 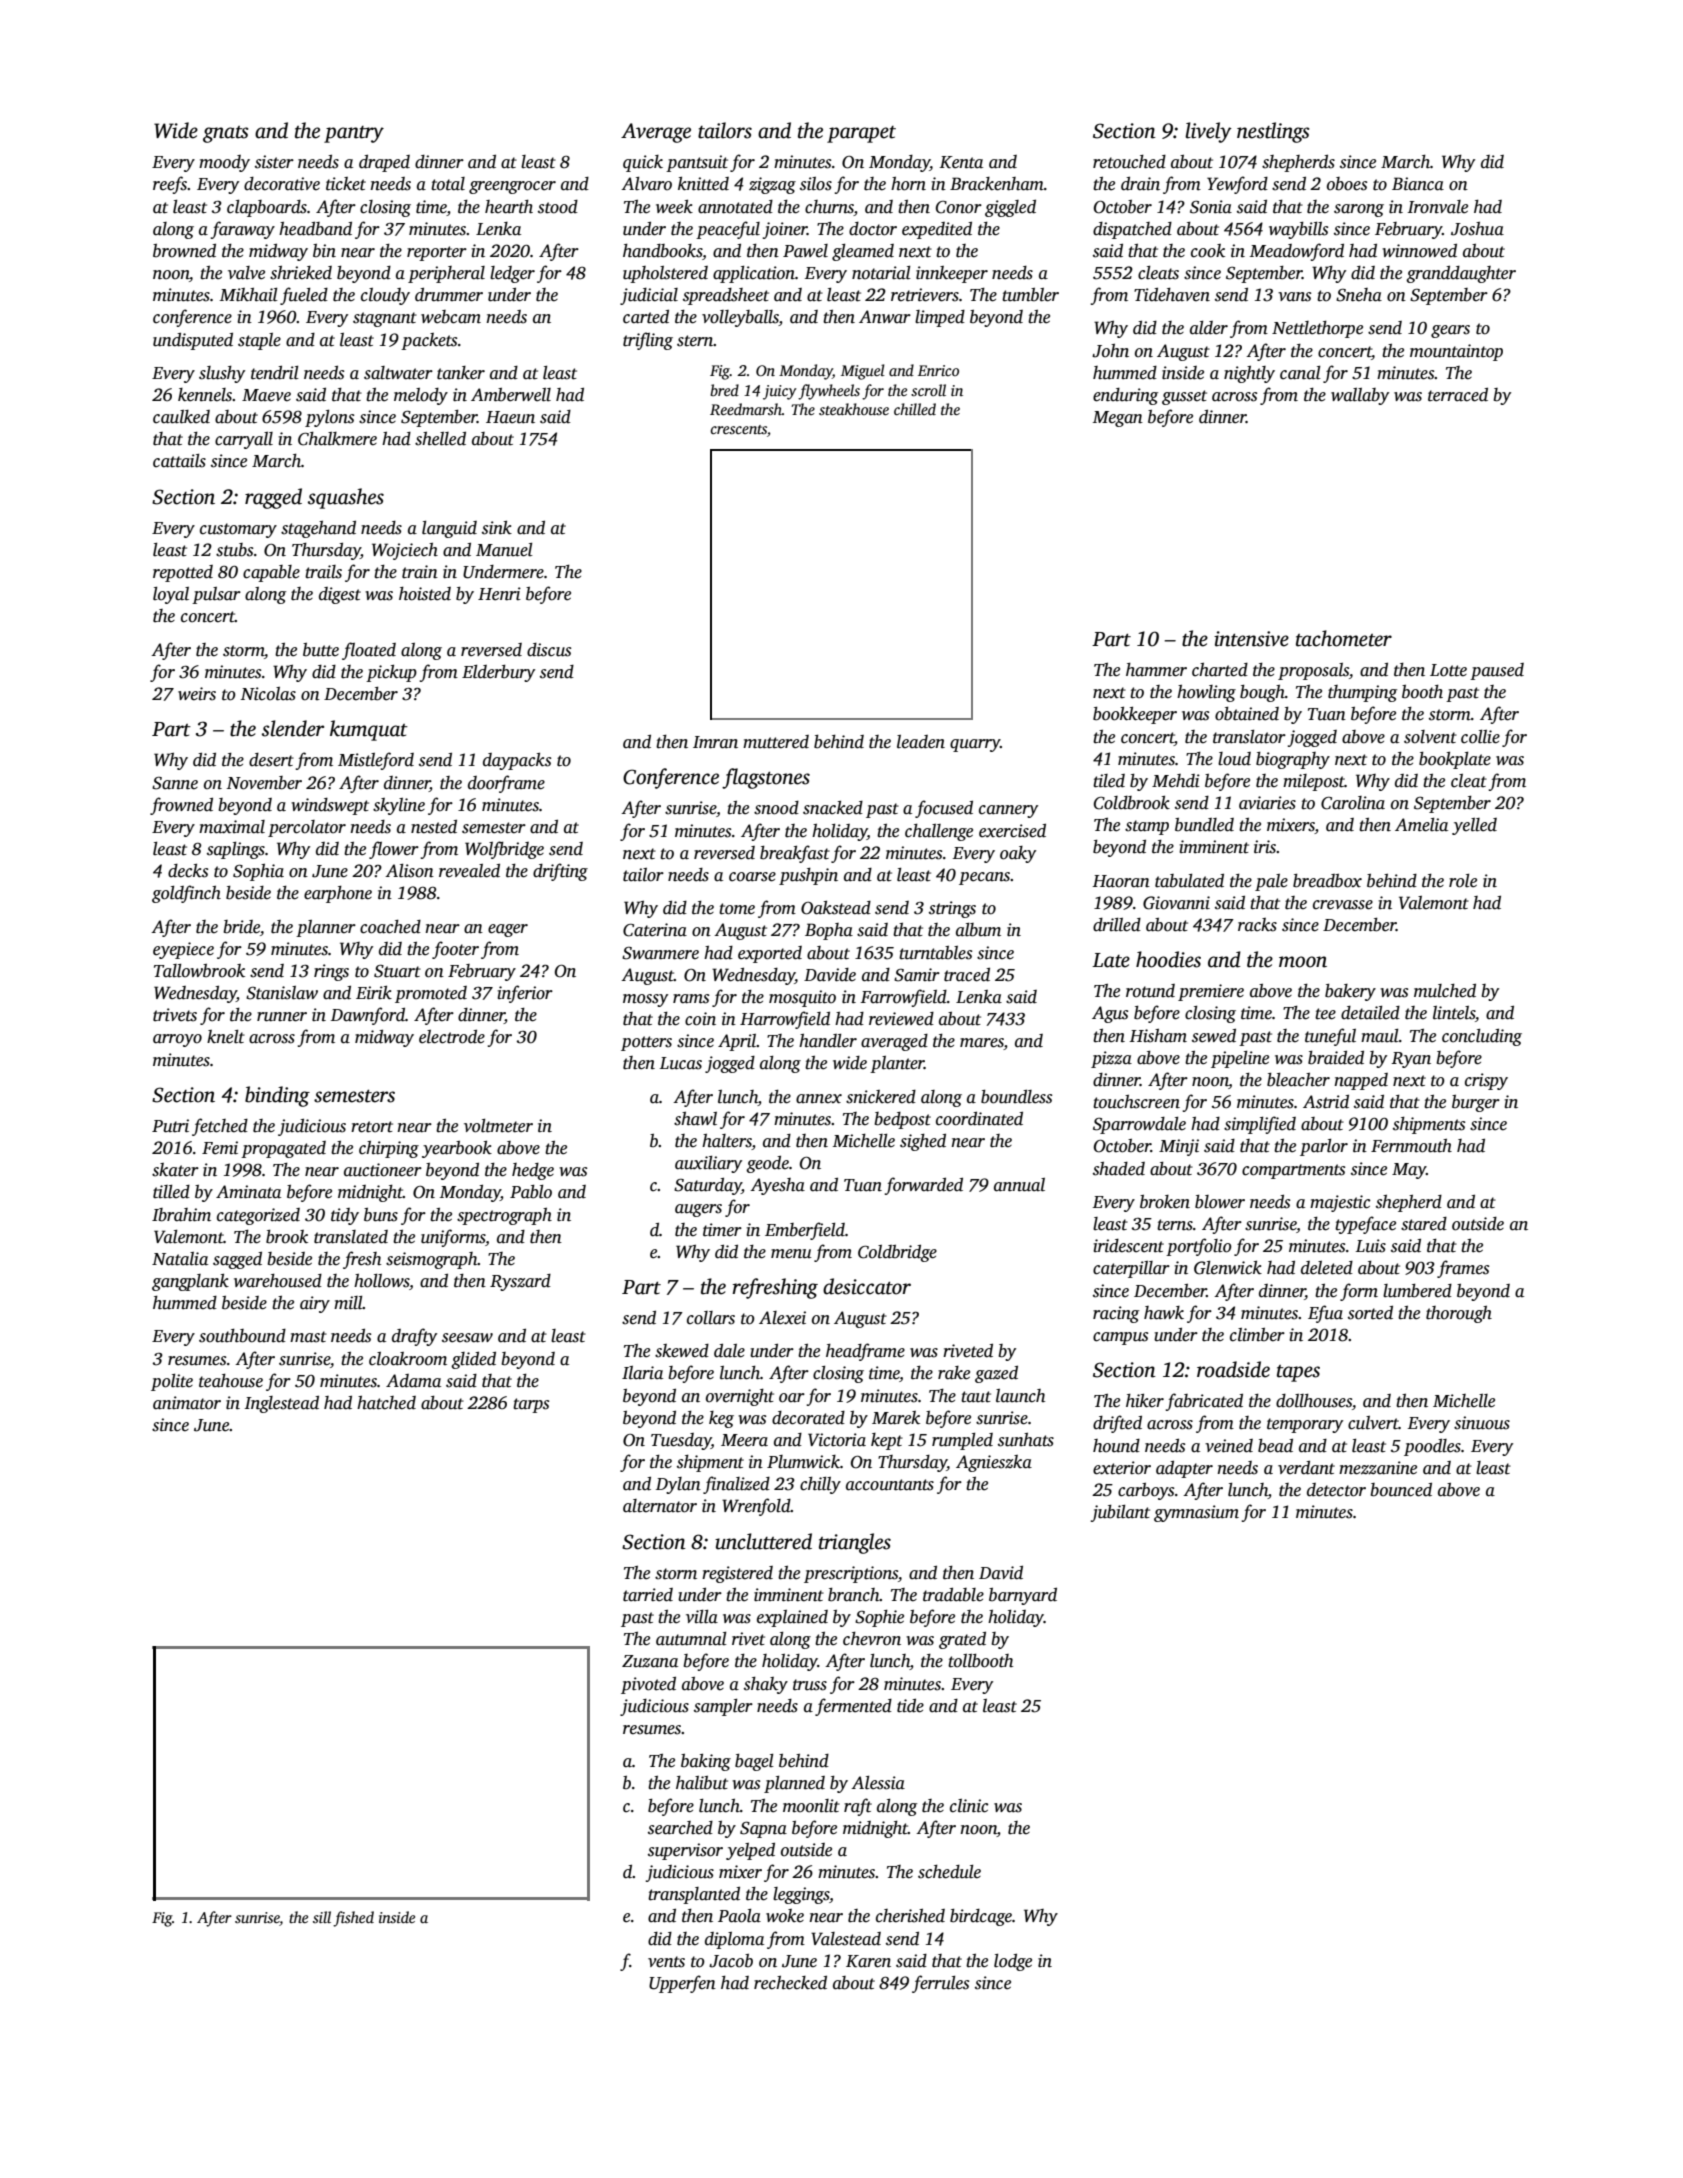 What do you see at coordinates (897, 1253) in the screenshot?
I see `Coldbridge` at bounding box center [897, 1253].
